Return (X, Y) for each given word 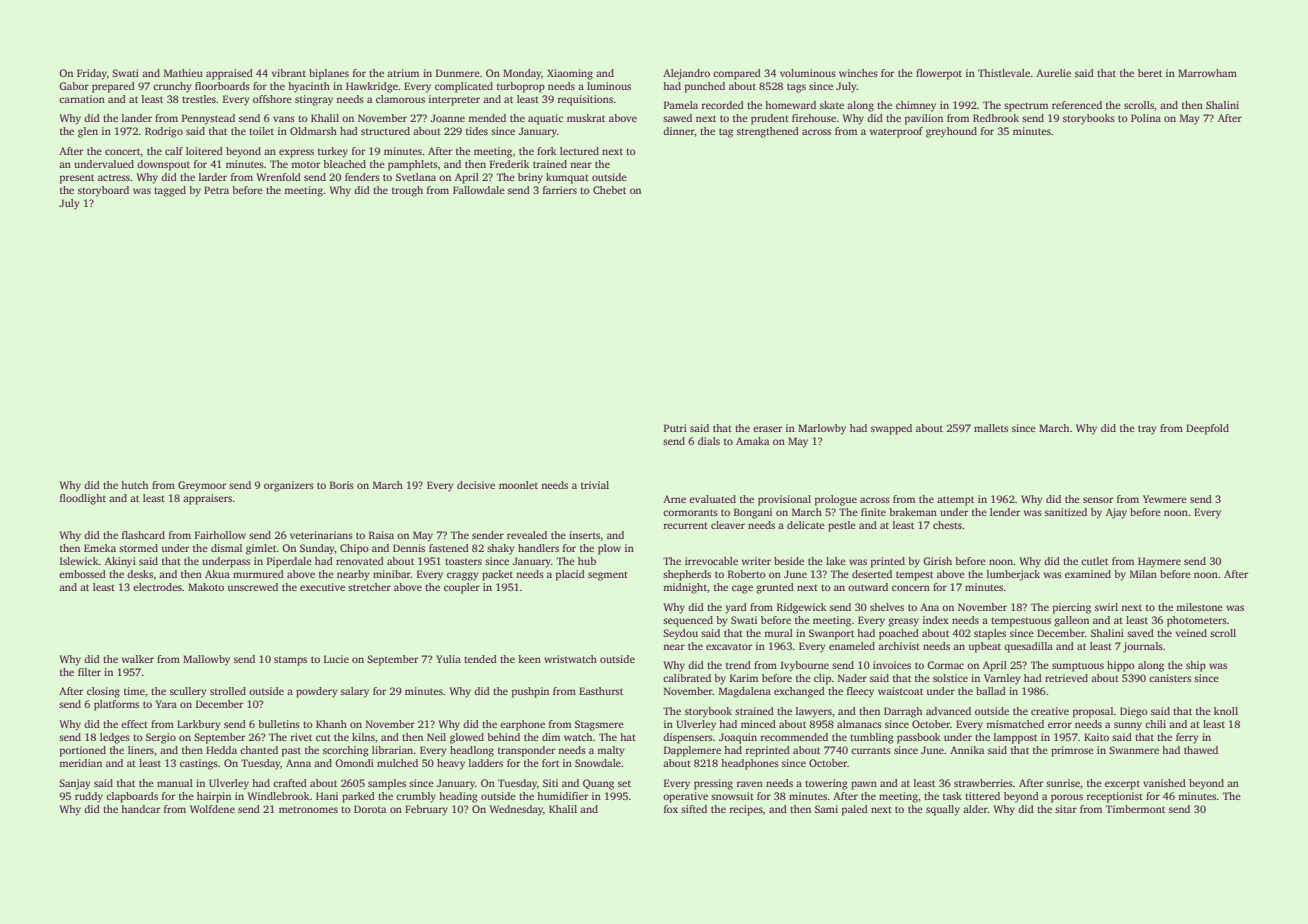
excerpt (1122, 785)
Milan (1143, 574)
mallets (991, 428)
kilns (363, 737)
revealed (527, 535)
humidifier (562, 796)
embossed (82, 574)
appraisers (207, 499)
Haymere (1159, 562)
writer (756, 561)
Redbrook (996, 118)
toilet (261, 131)
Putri (675, 428)
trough (407, 191)
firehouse (814, 118)
